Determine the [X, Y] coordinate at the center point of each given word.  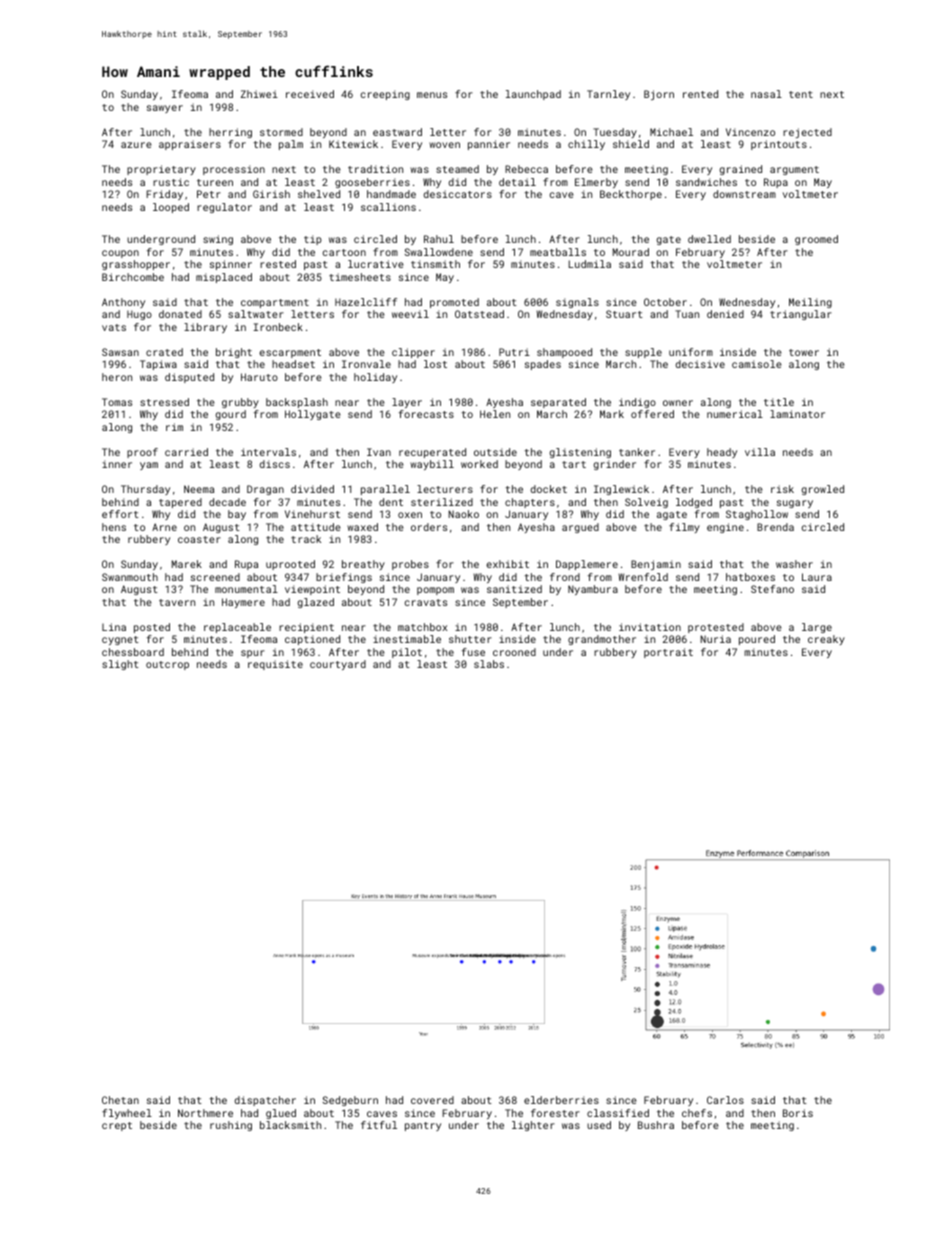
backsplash [297, 403]
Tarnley [608, 95]
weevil [410, 314]
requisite [275, 665]
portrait [668, 653]
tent [801, 94]
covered [432, 1100]
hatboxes [750, 577]
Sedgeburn [350, 1101]
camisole [757, 364]
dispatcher [265, 1101]
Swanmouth [130, 577]
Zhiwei [259, 94]
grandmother [602, 640]
